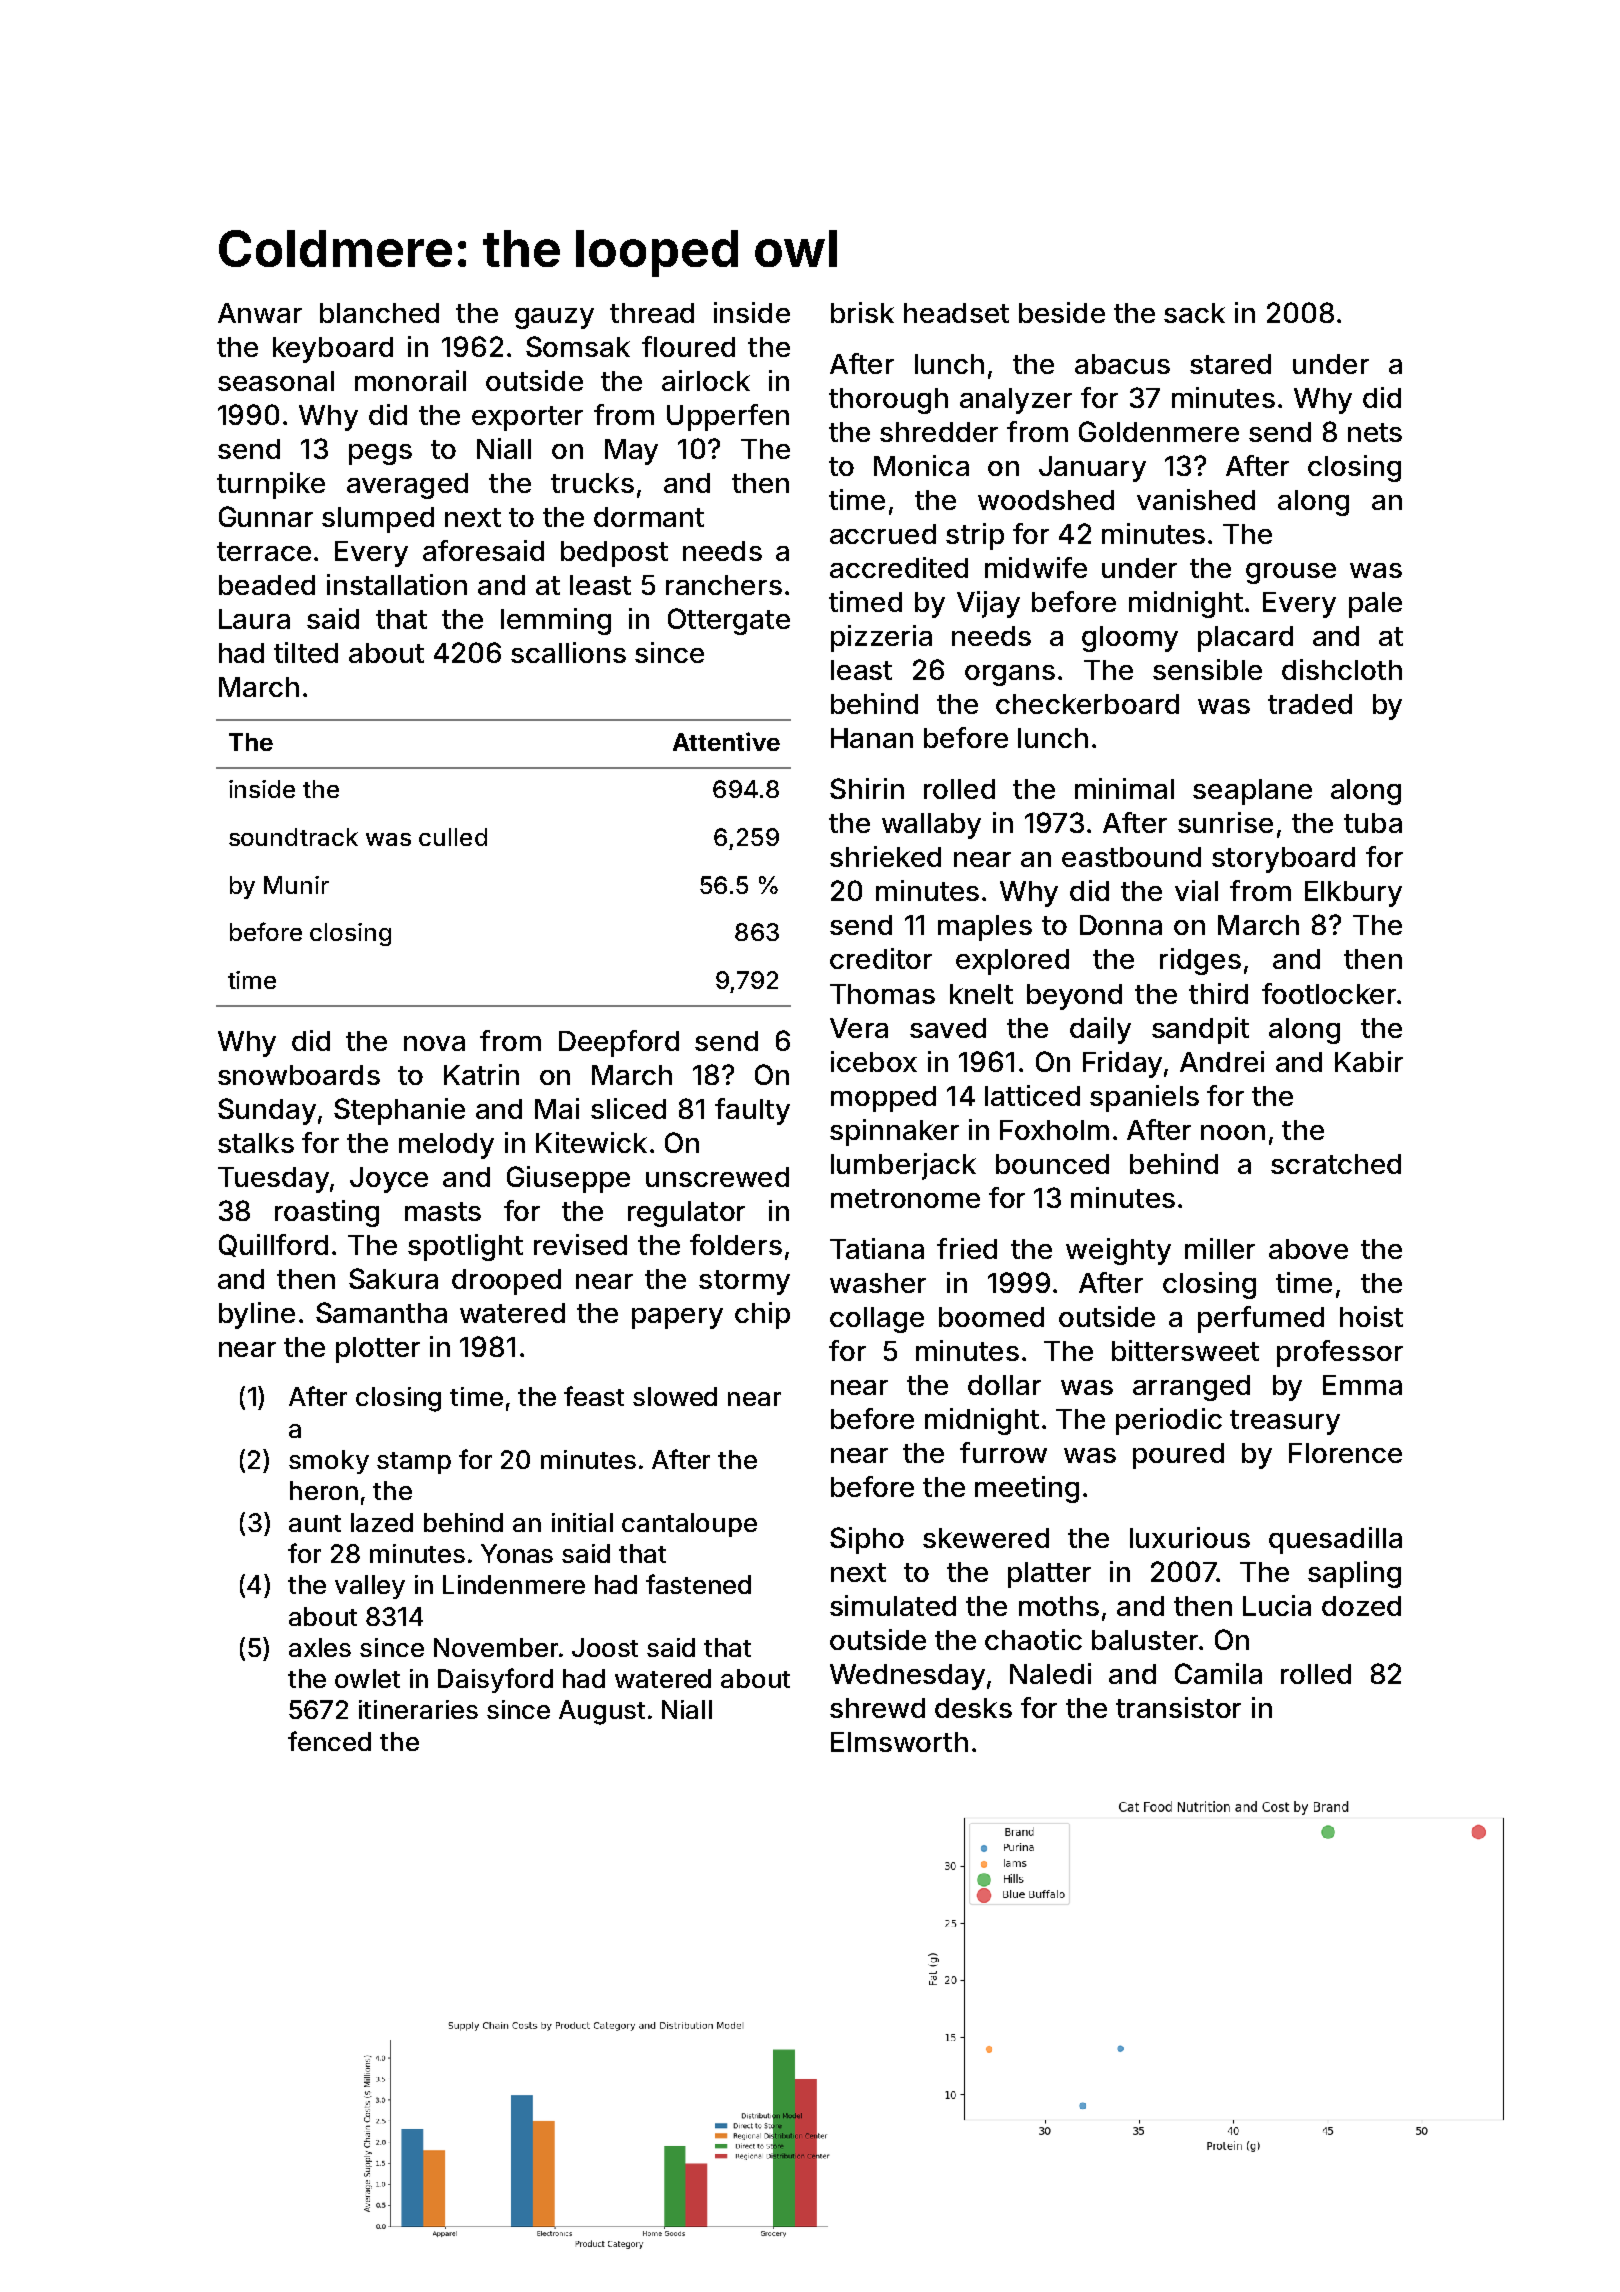  I want to click on Yonas, so click(517, 1553).
